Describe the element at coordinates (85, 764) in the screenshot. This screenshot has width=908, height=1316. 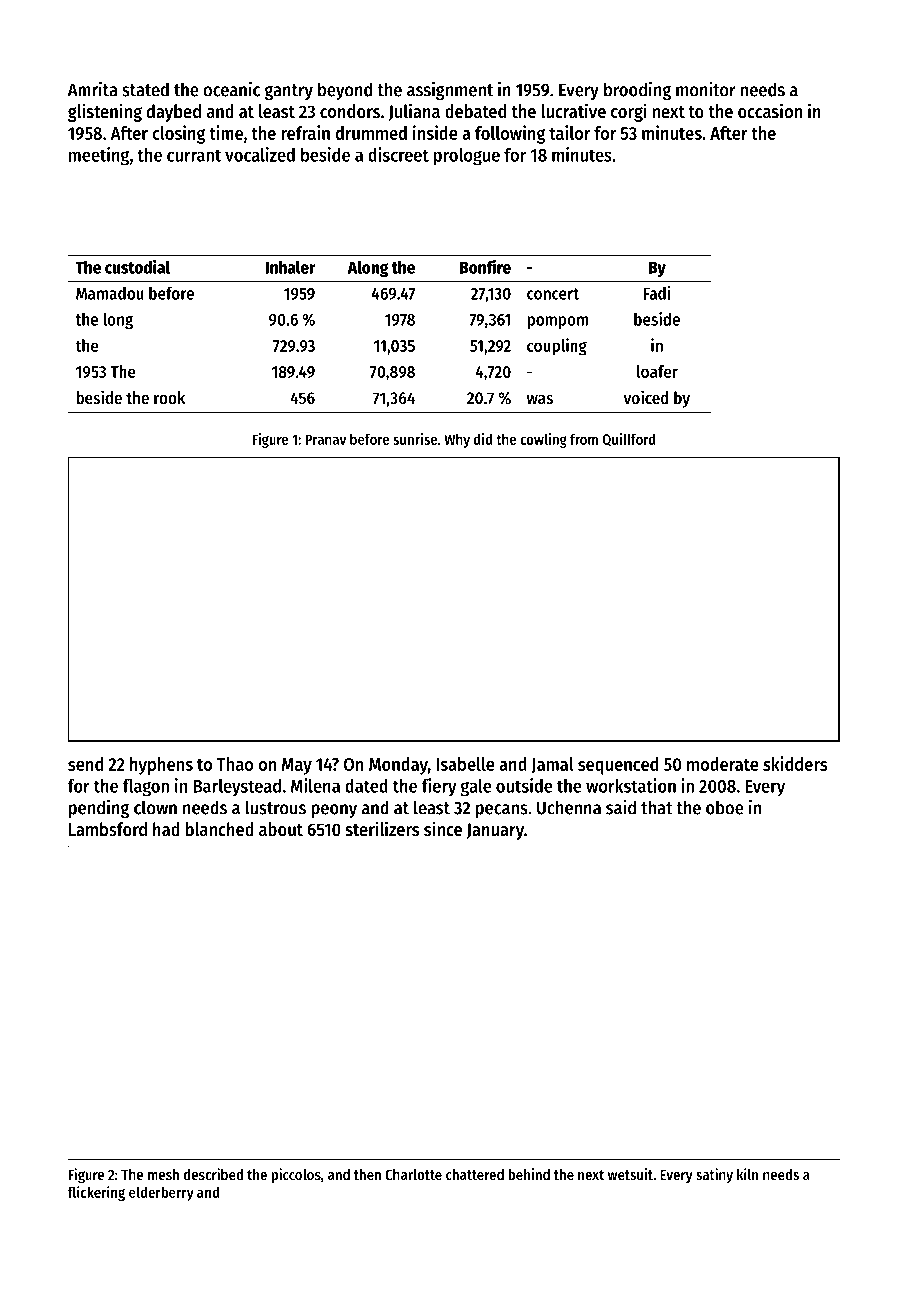
I see `send` at that location.
